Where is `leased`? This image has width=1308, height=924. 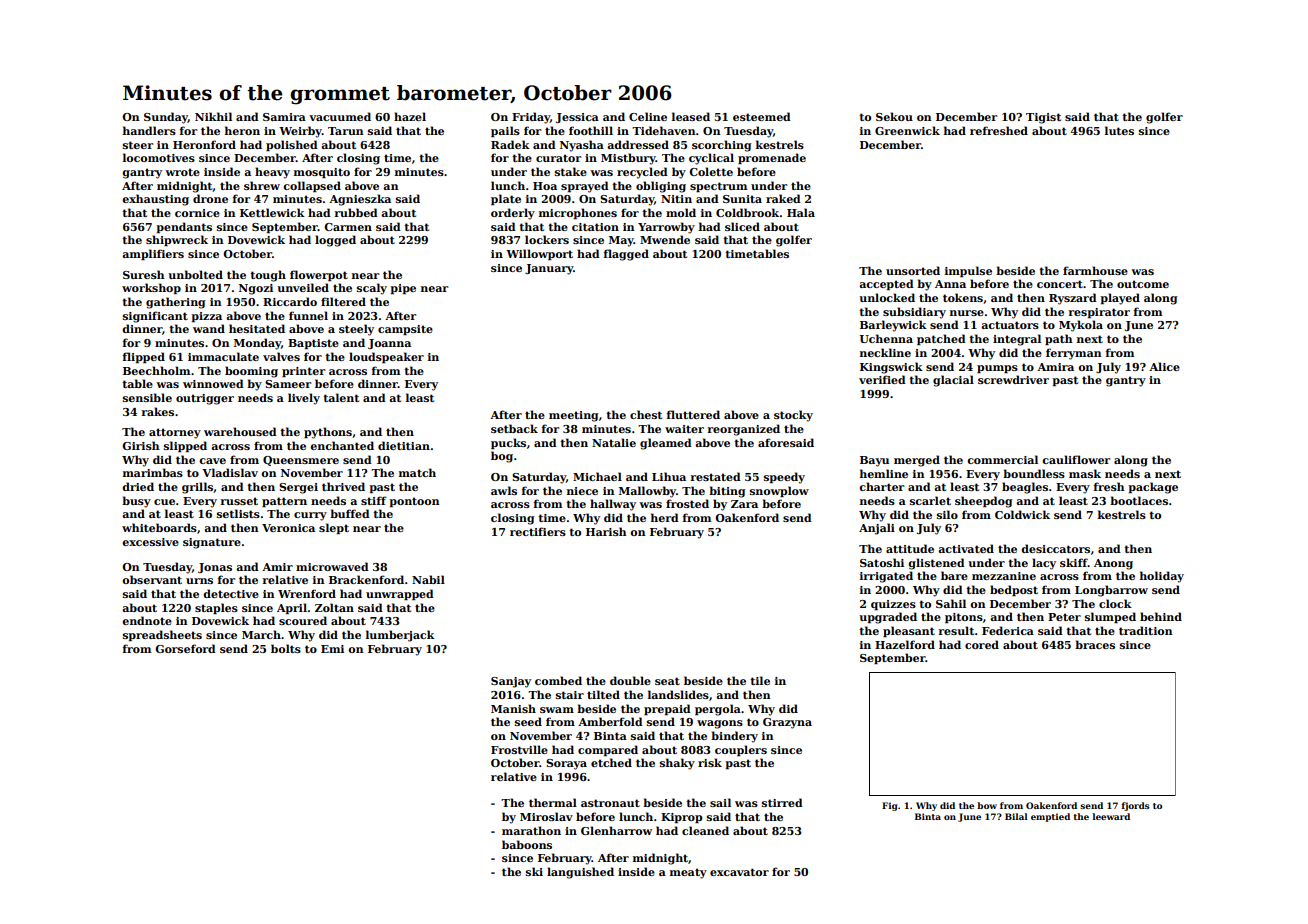 leased is located at coordinates (691, 116).
